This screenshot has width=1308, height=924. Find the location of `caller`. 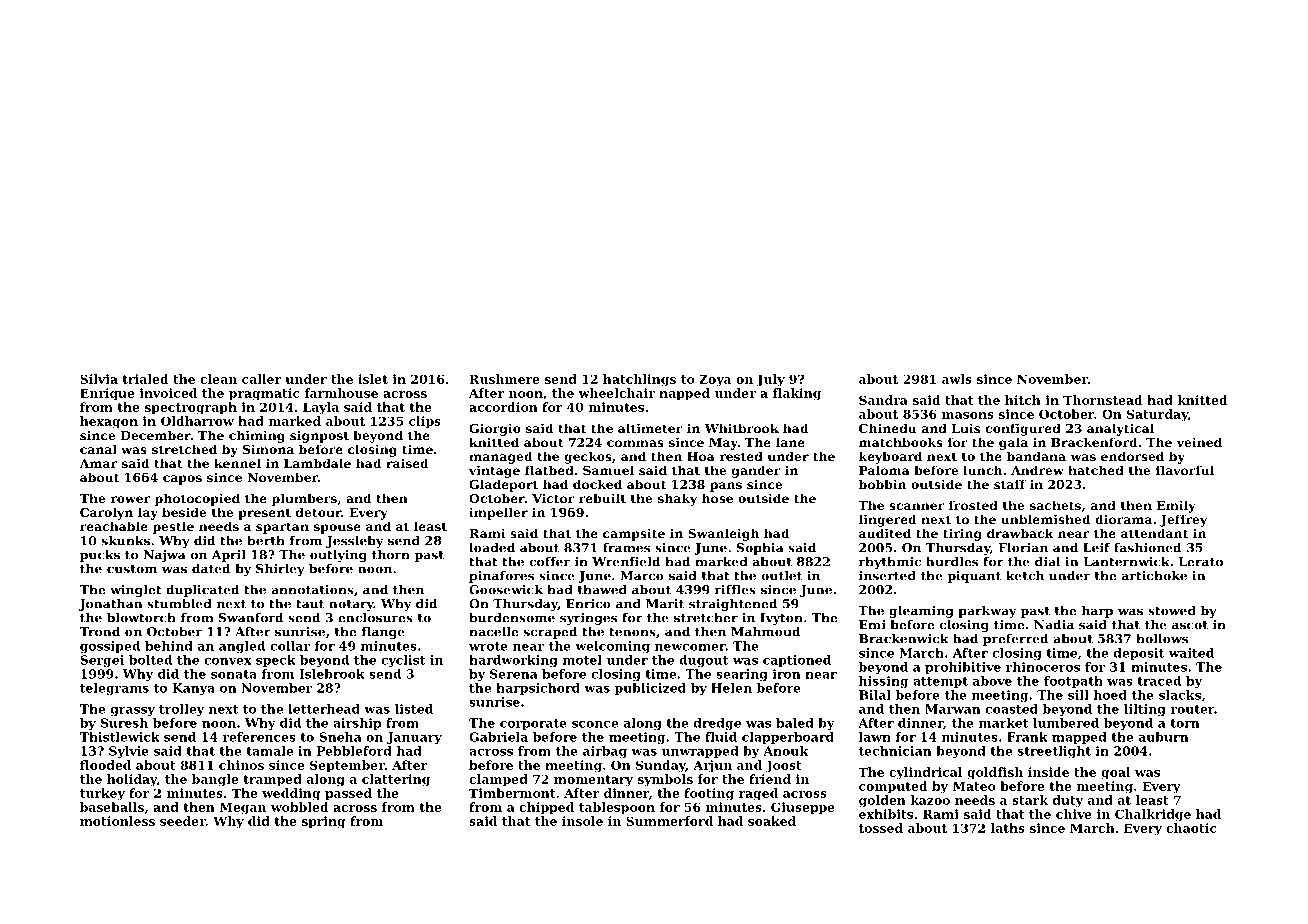

caller is located at coordinates (261, 379).
